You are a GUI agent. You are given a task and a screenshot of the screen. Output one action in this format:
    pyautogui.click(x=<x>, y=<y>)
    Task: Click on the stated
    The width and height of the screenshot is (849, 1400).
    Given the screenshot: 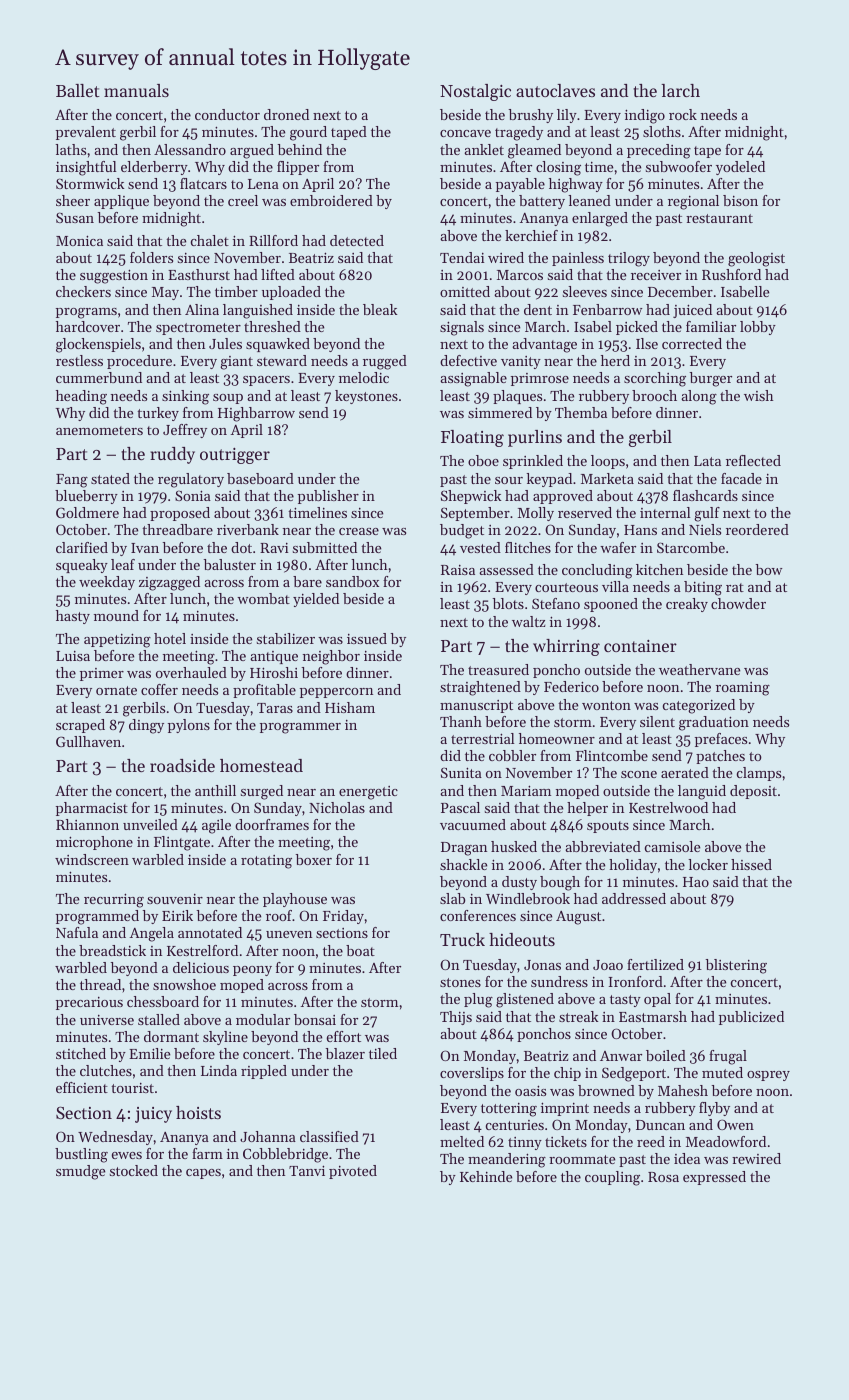 What is the action you would take?
    pyautogui.click(x=110, y=478)
